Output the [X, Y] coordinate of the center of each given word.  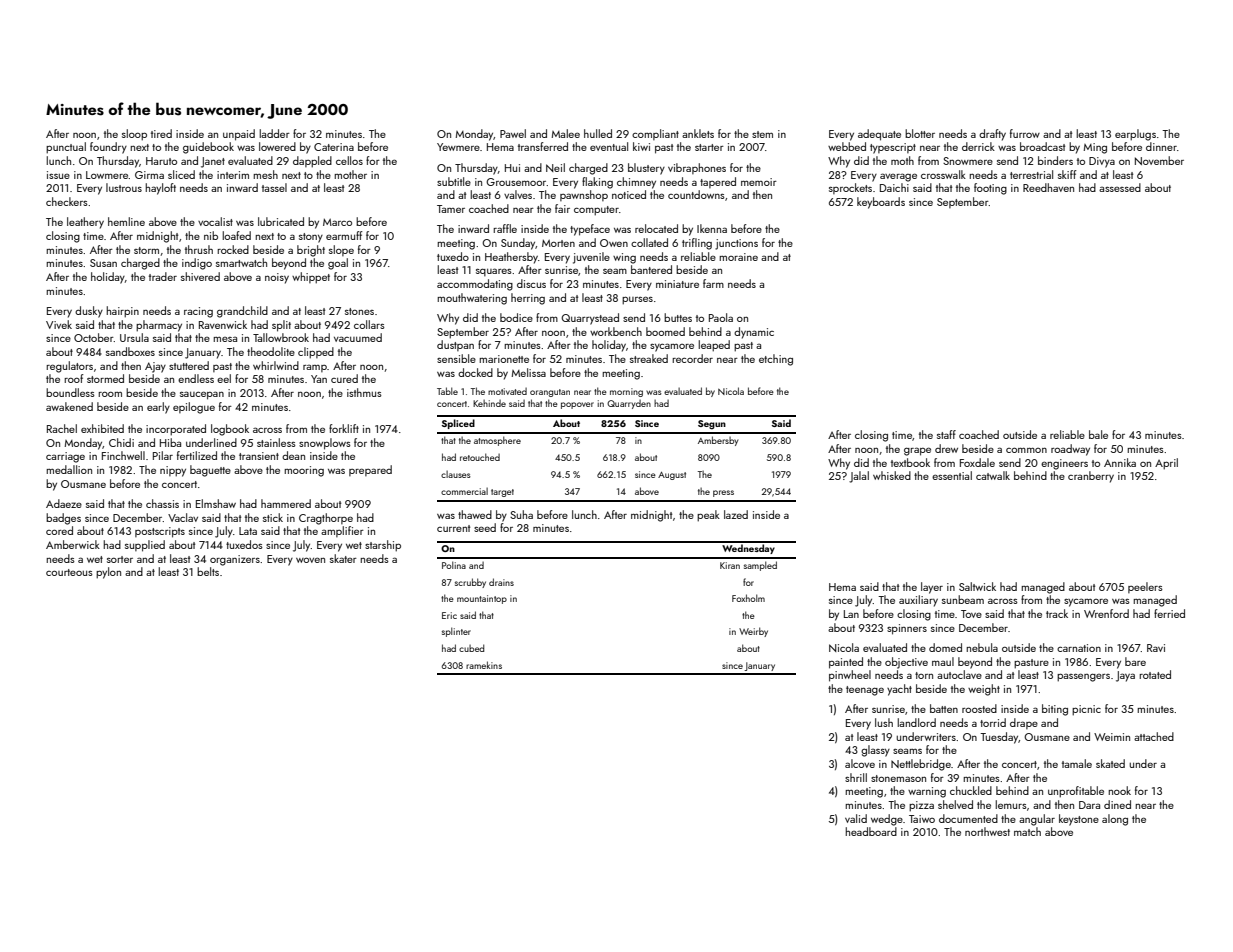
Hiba [170, 442]
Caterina [334, 147]
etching [776, 360]
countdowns [696, 194]
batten [944, 708]
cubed [471, 648]
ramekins [484, 665]
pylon [108, 573]
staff [946, 434]
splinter [456, 632]
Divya [1102, 162]
